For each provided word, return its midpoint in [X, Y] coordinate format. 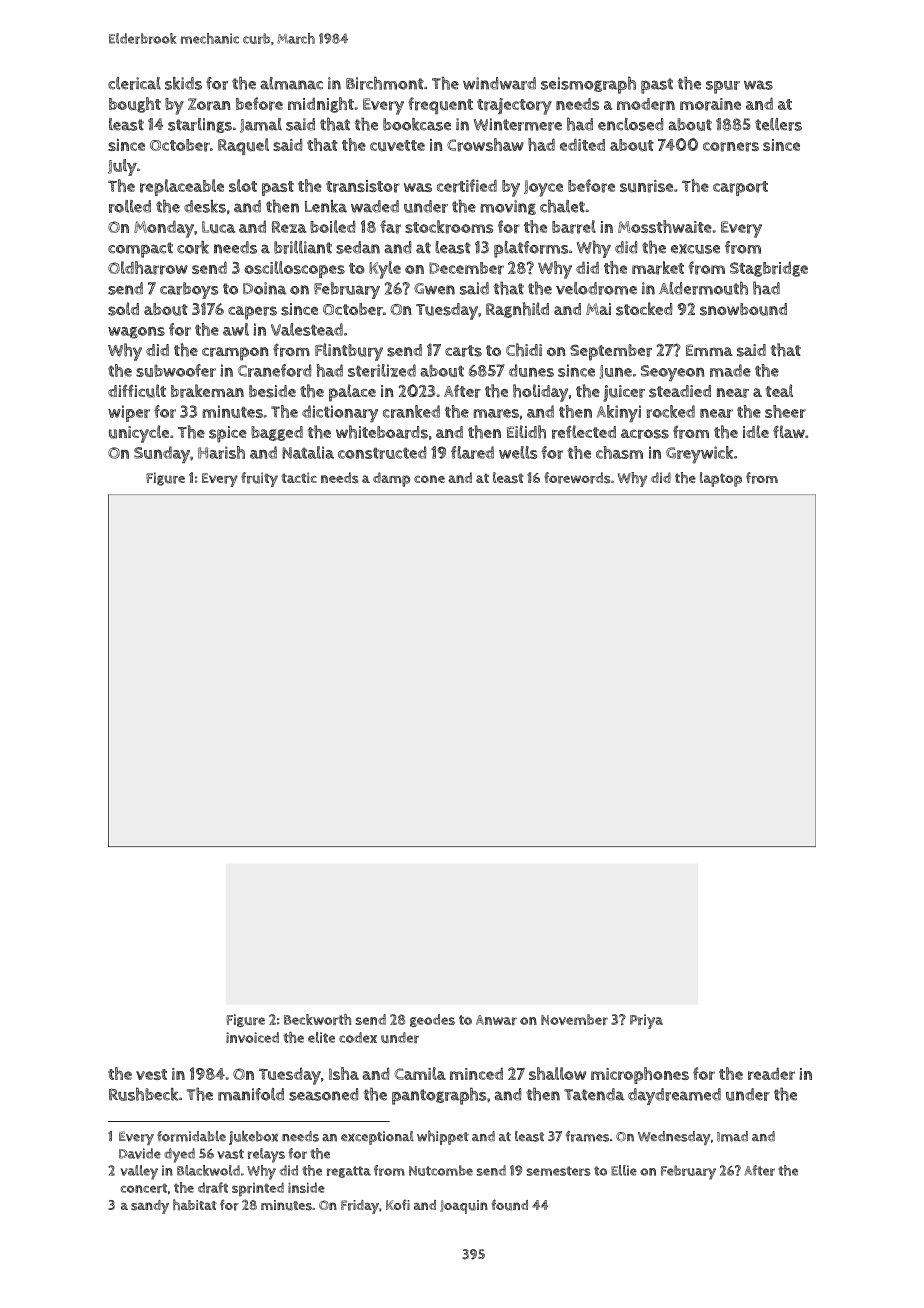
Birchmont [385, 83]
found [510, 1205]
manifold [251, 1094]
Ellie [624, 1170]
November [574, 1019]
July [122, 167]
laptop [721, 479]
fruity [259, 479]
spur [723, 87]
